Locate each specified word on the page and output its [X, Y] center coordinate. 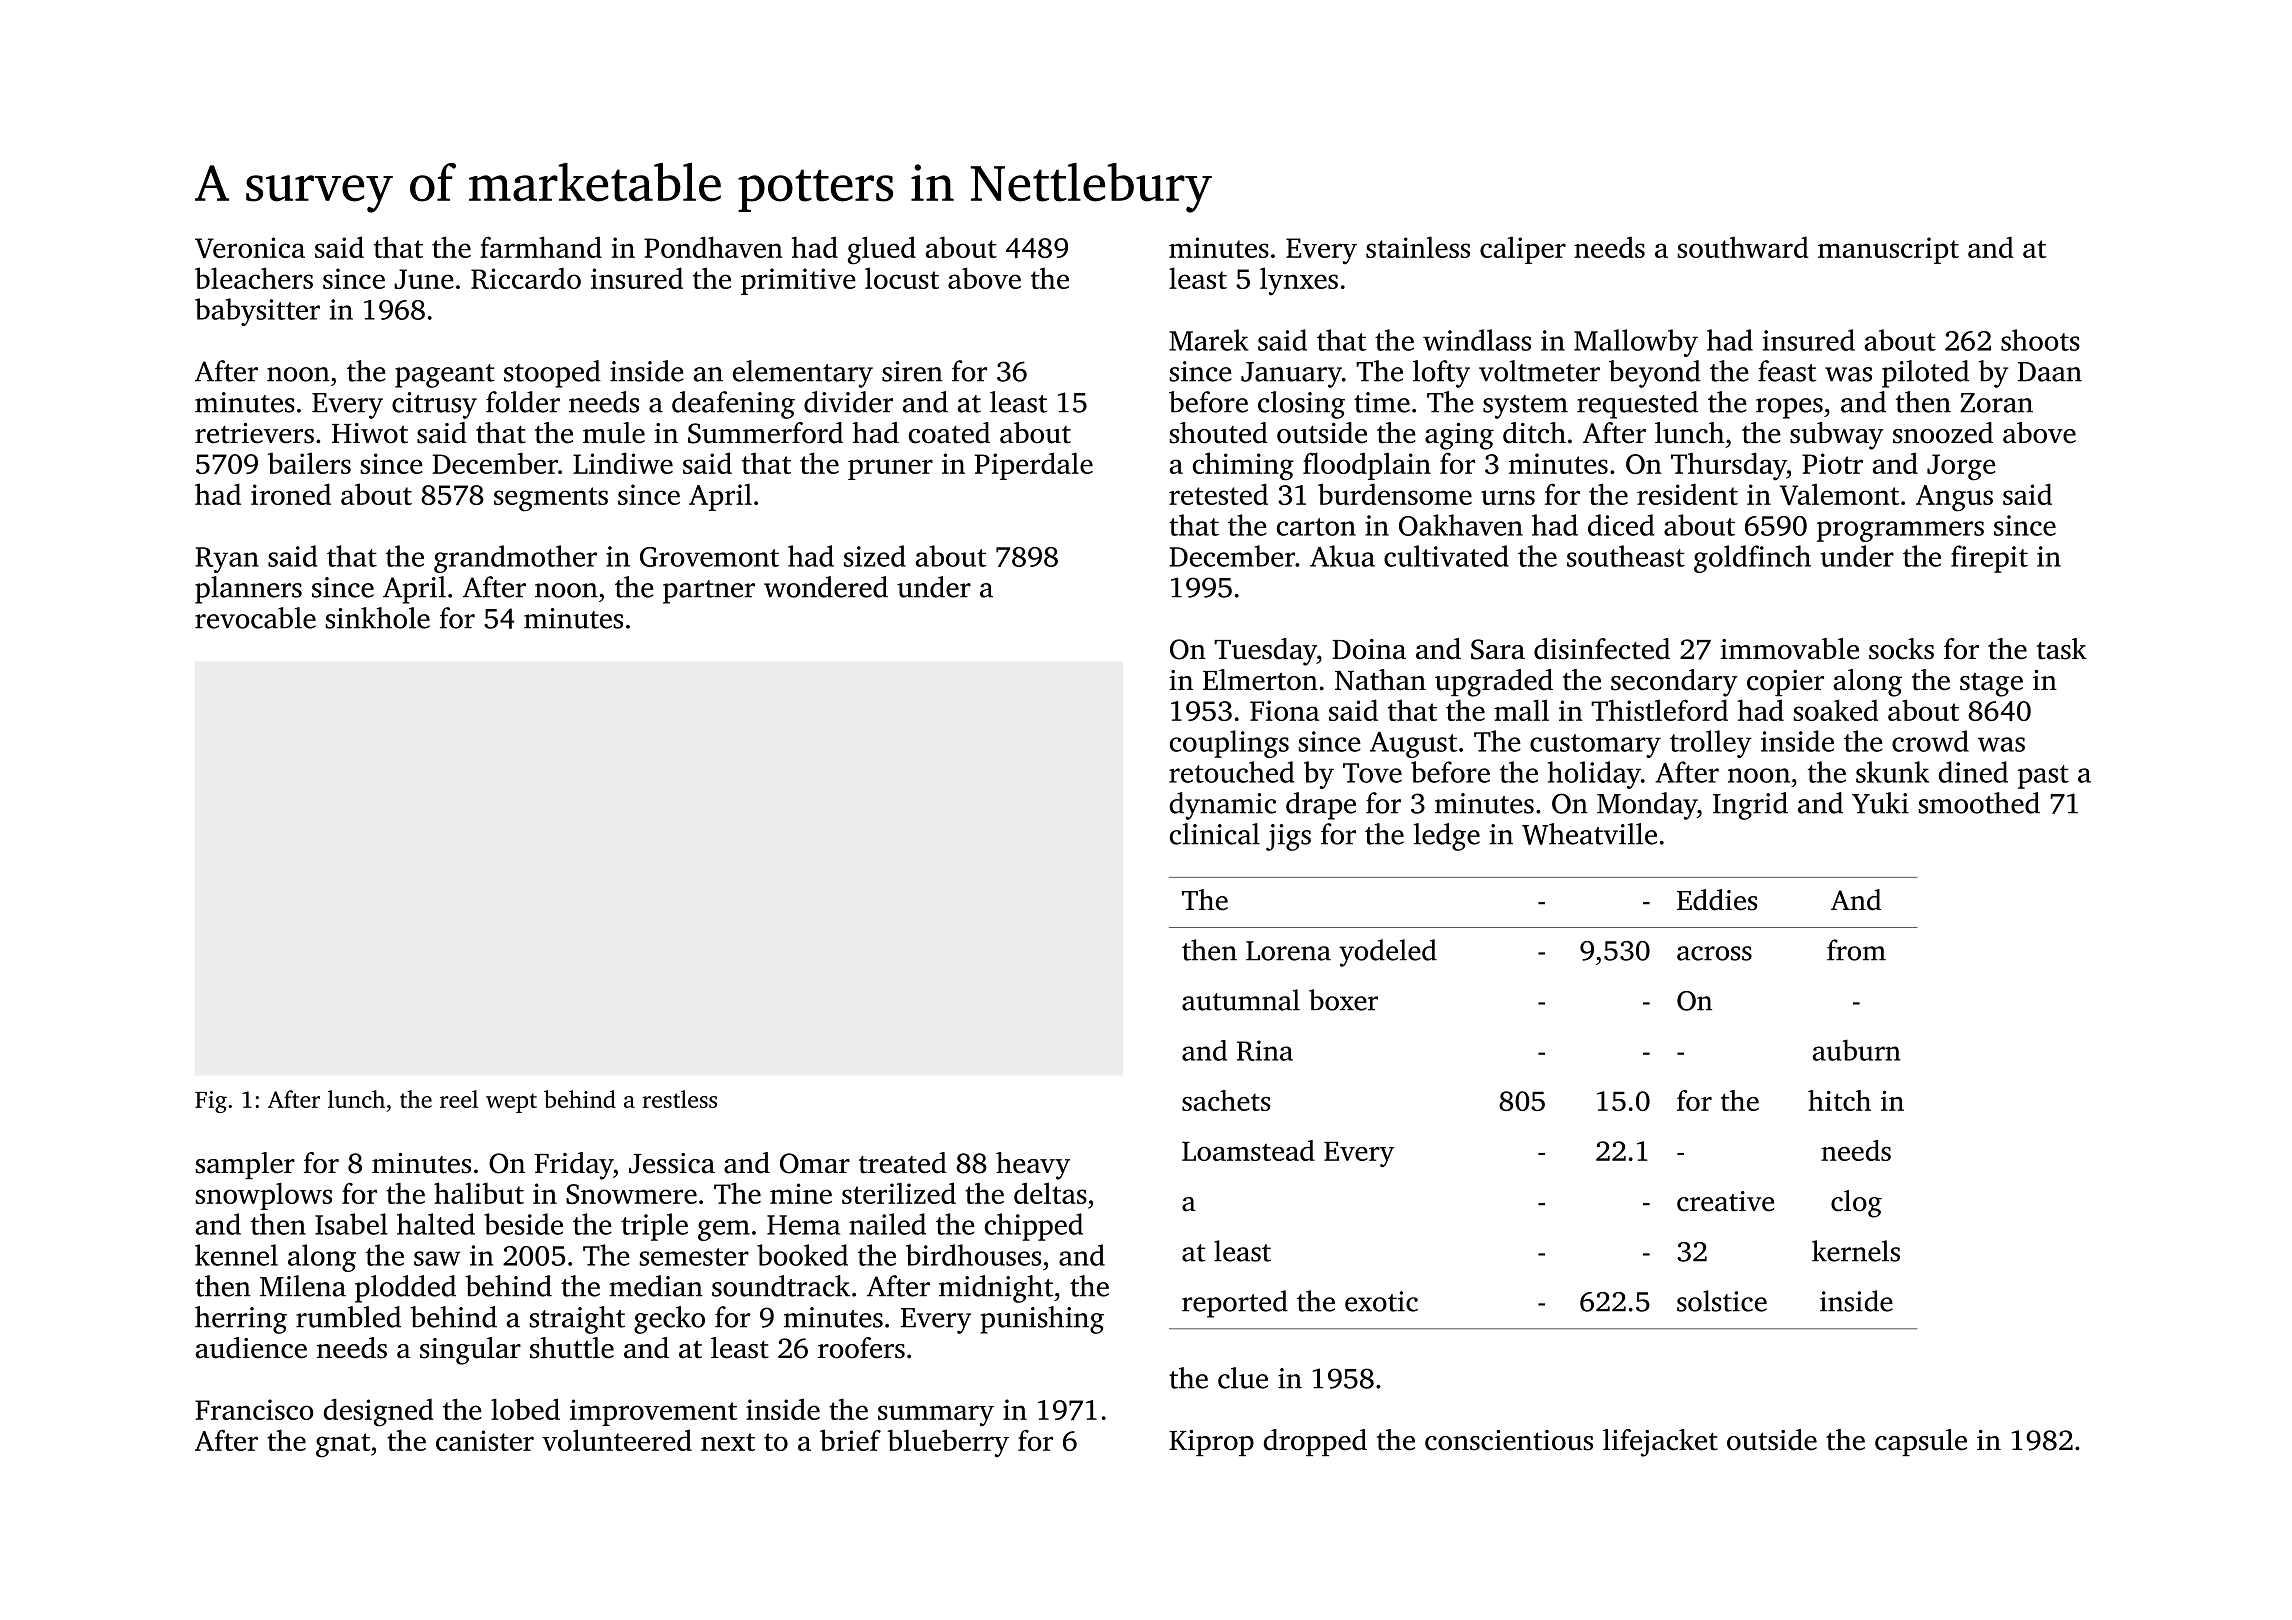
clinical [1215, 834]
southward [1743, 247]
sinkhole [377, 618]
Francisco [254, 1409]
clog [1856, 1204]
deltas [1050, 1193]
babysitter [257, 312]
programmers [1900, 531]
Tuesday [1265, 652]
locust [902, 278]
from [1856, 950]
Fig [211, 1102]
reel [459, 1099]
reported [1235, 1304]
